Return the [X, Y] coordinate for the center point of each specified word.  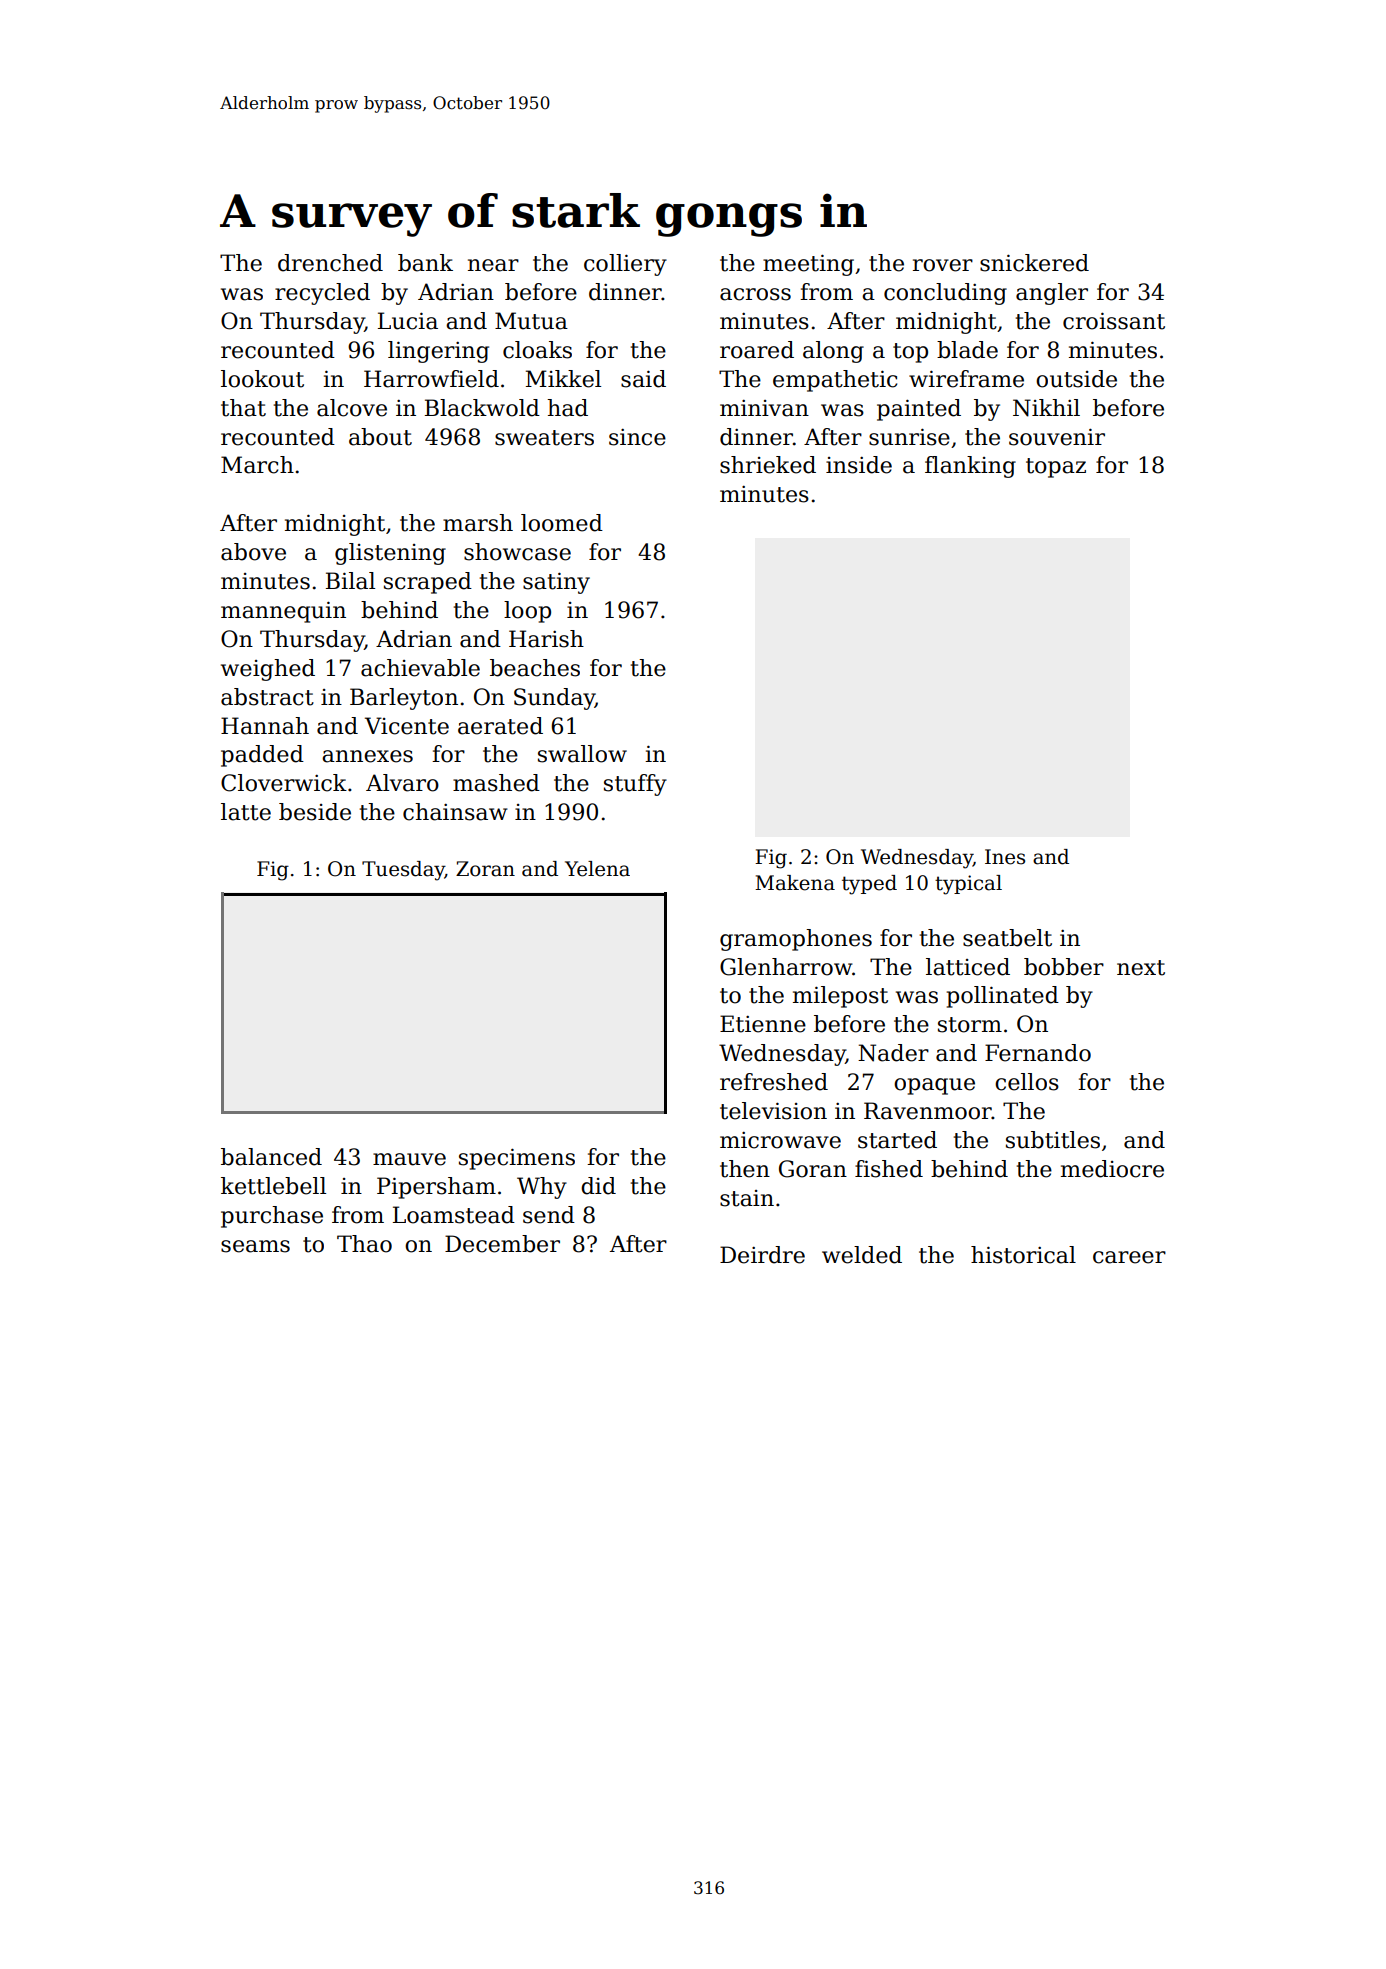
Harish [546, 639]
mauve [409, 1159]
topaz [1056, 468]
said [643, 379]
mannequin [283, 612]
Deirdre [762, 1255]
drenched [330, 263]
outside [1076, 379]
